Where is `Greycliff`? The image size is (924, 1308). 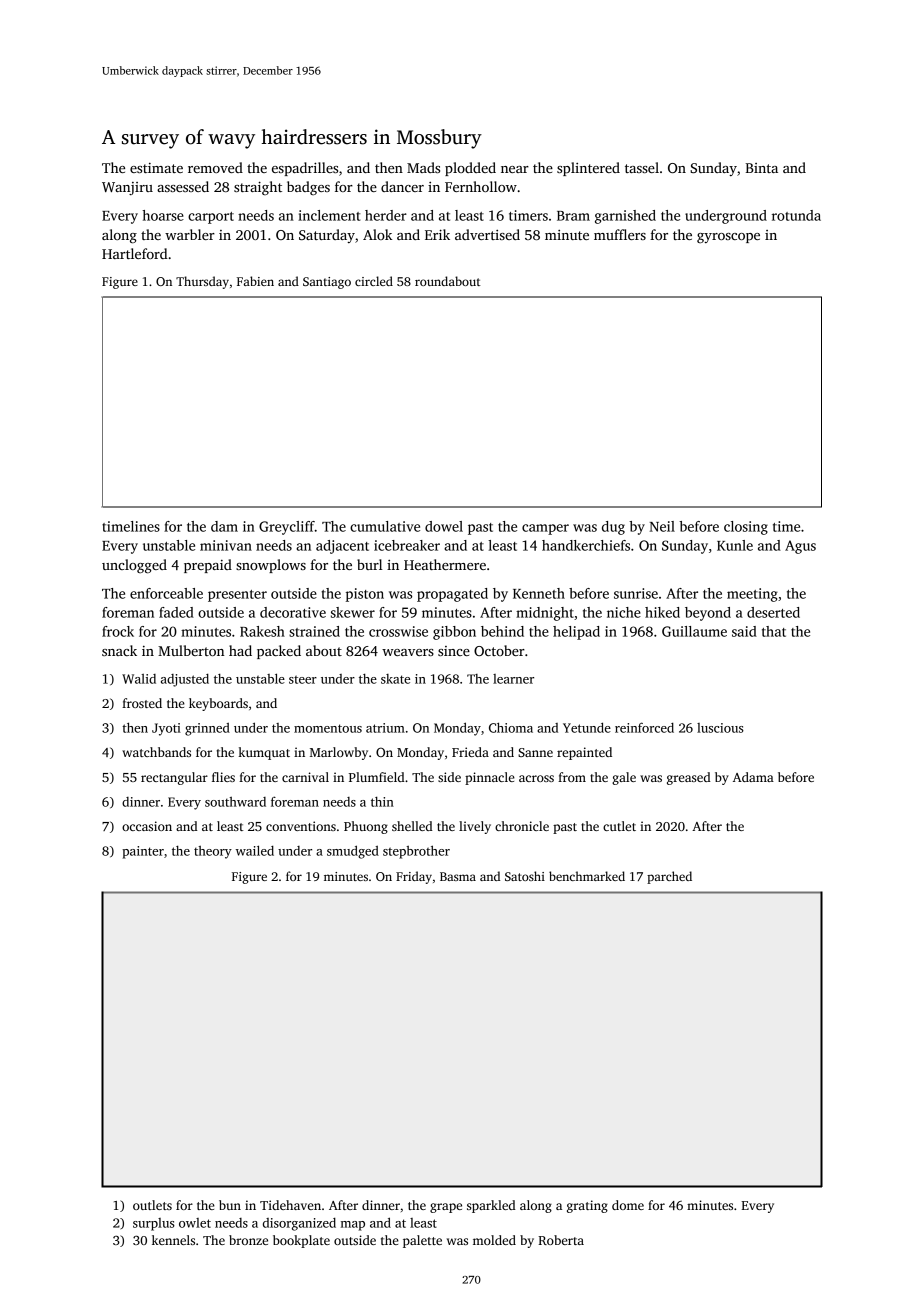
Greycliff is located at coordinates (287, 528).
